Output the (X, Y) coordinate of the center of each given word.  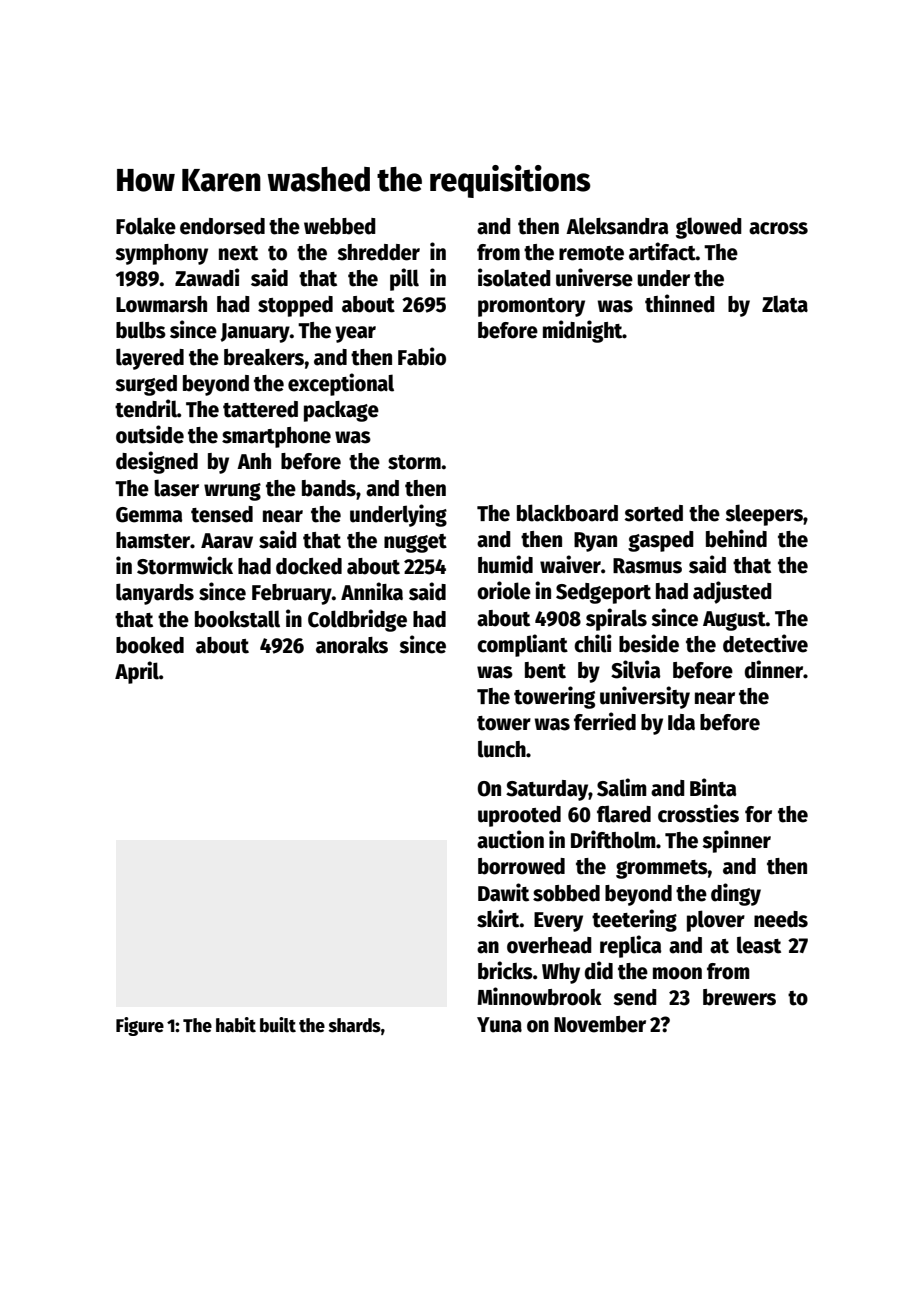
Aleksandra (617, 226)
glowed (709, 228)
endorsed (222, 226)
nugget (415, 543)
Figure (140, 1026)
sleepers (764, 515)
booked (150, 645)
